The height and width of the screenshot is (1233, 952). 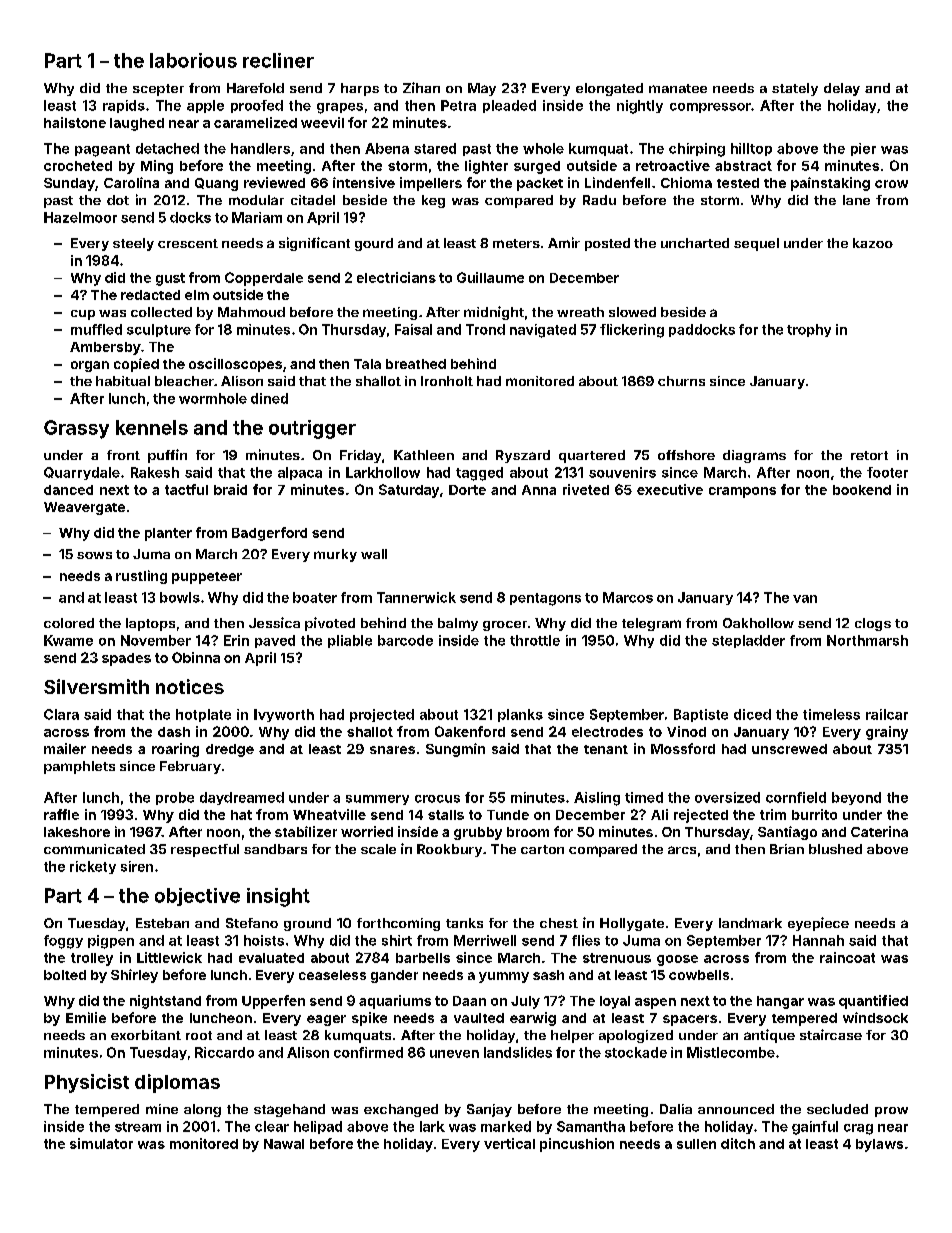 What do you see at coordinates (756, 244) in the screenshot?
I see `sequel` at bounding box center [756, 244].
